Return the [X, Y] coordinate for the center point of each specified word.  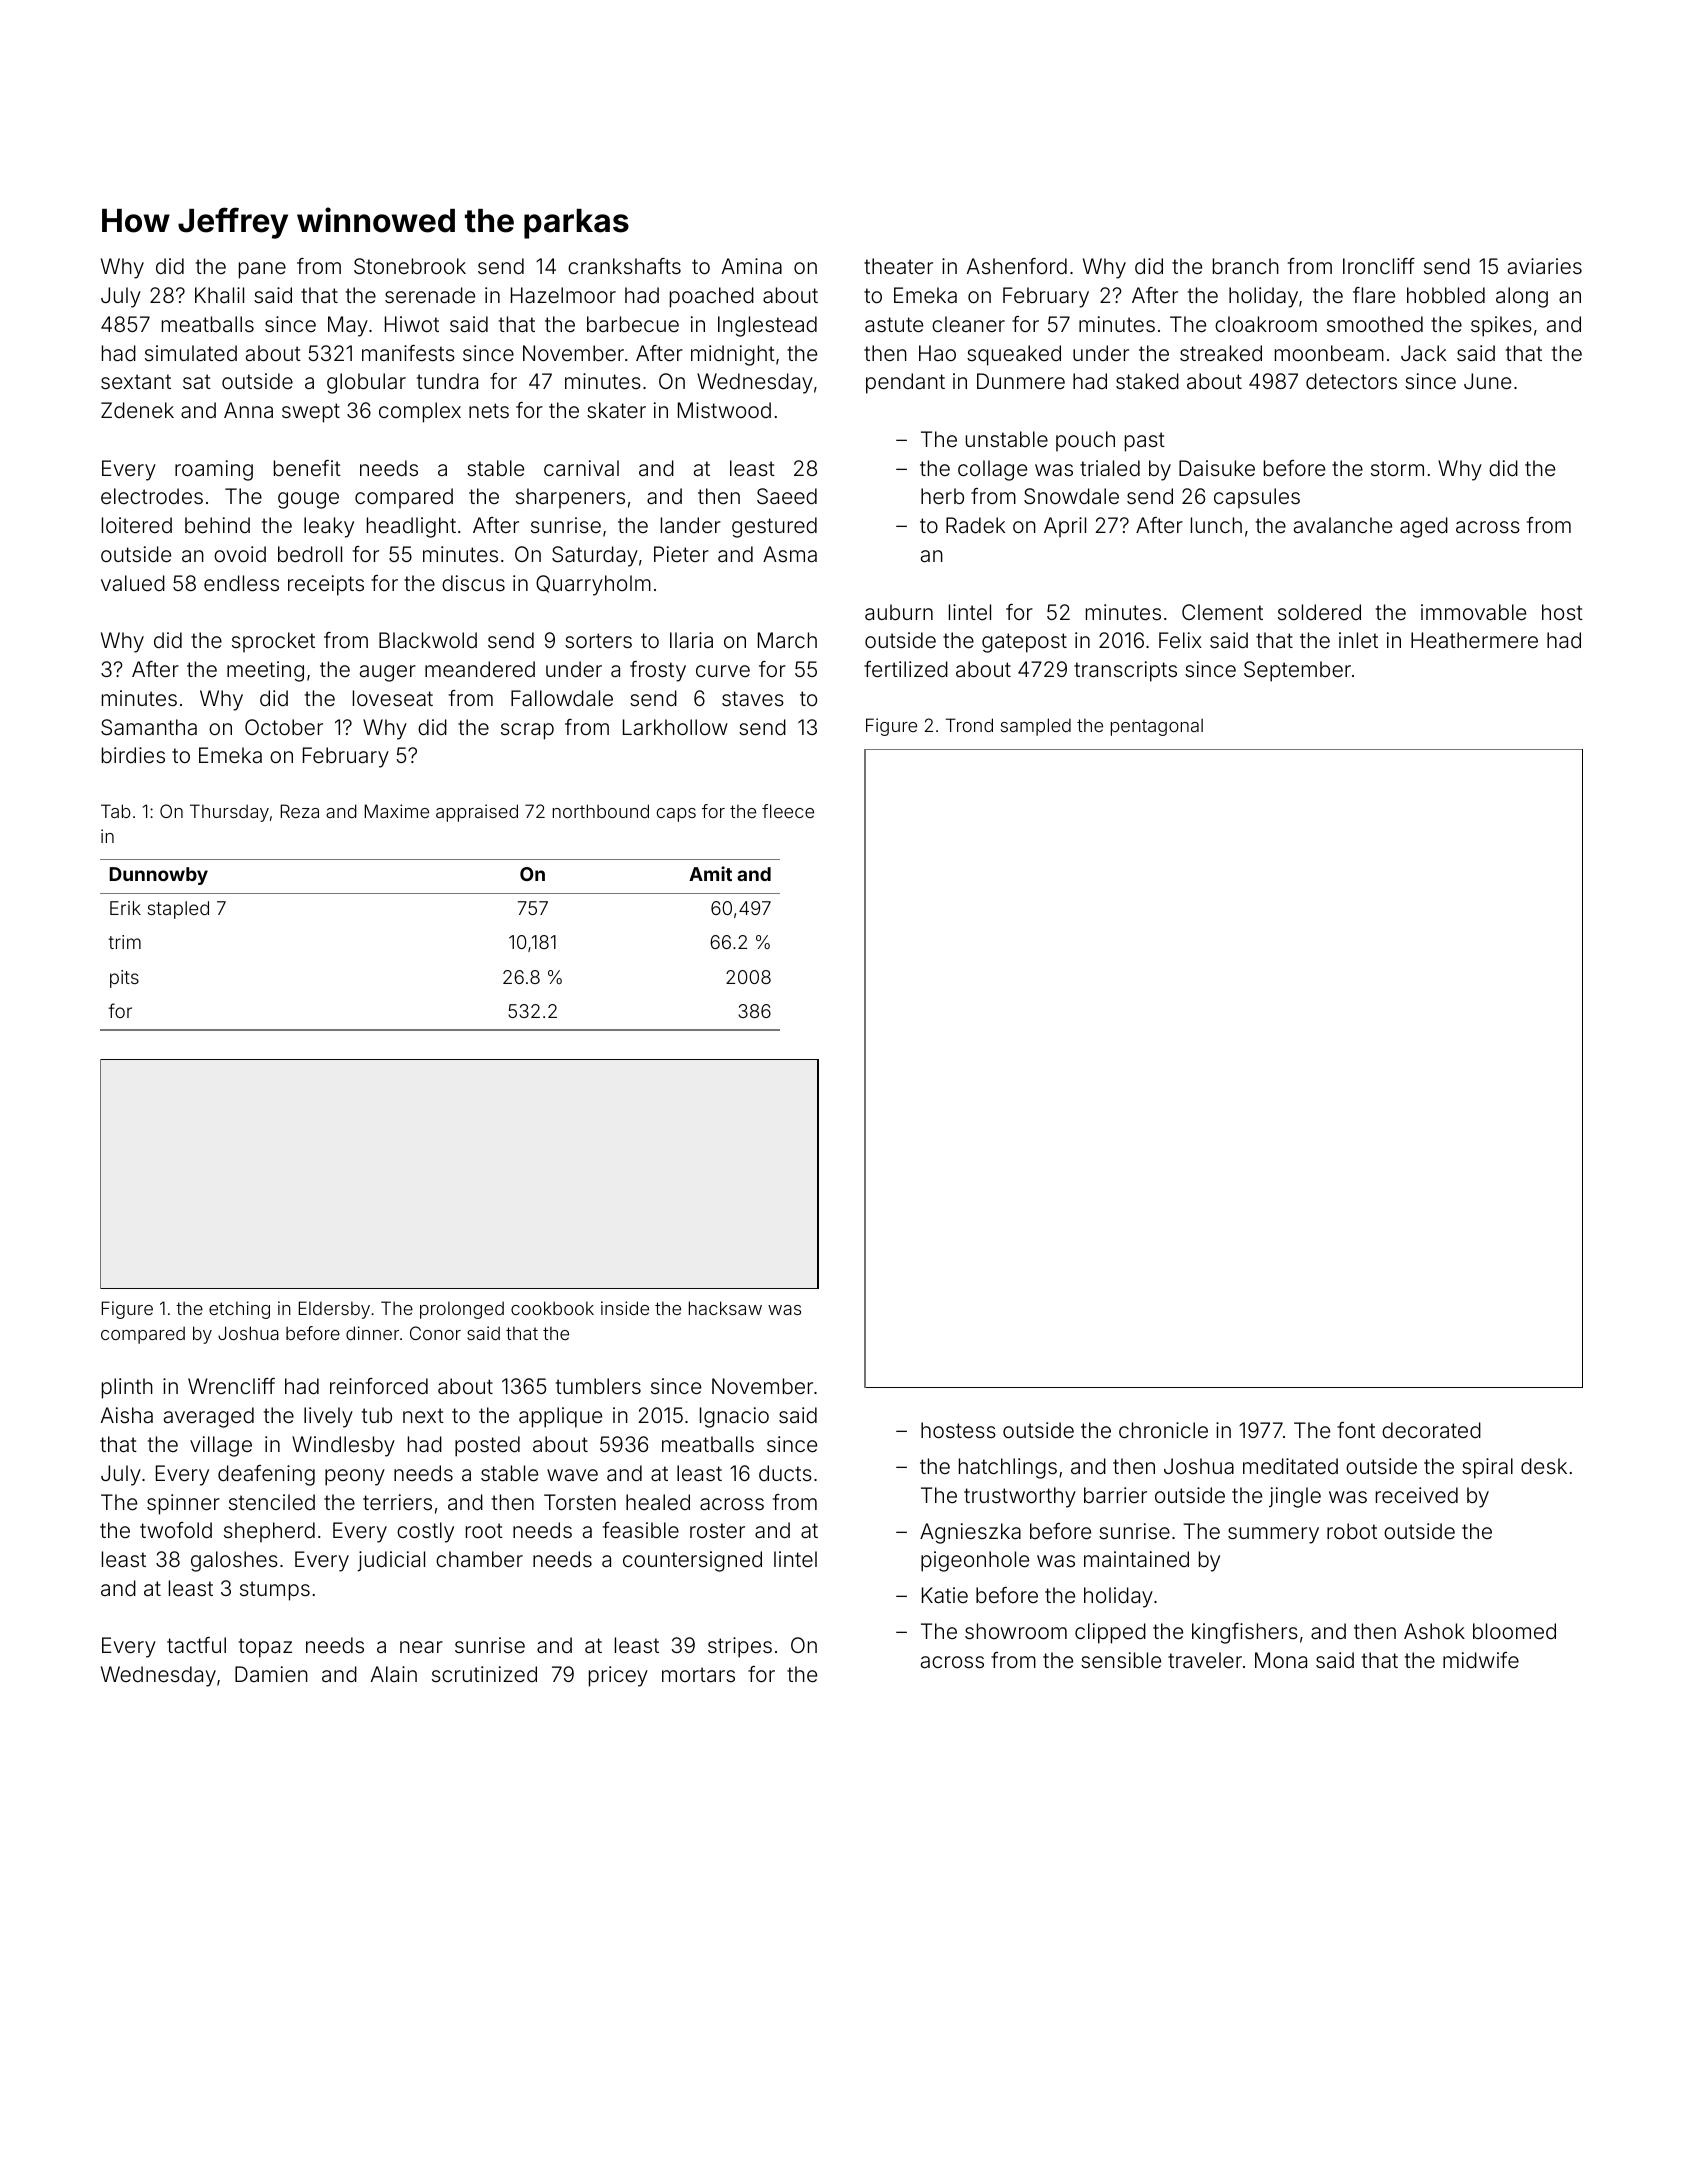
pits [124, 979]
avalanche [1343, 525]
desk [1544, 1466]
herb [942, 496]
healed [658, 1502]
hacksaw [725, 1308]
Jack [1423, 353]
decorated [1431, 1430]
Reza [300, 811]
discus [473, 583]
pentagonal [1157, 727]
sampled [1036, 727]
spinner [183, 1504]
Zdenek [137, 410]
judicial [391, 1561]
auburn [899, 612]
